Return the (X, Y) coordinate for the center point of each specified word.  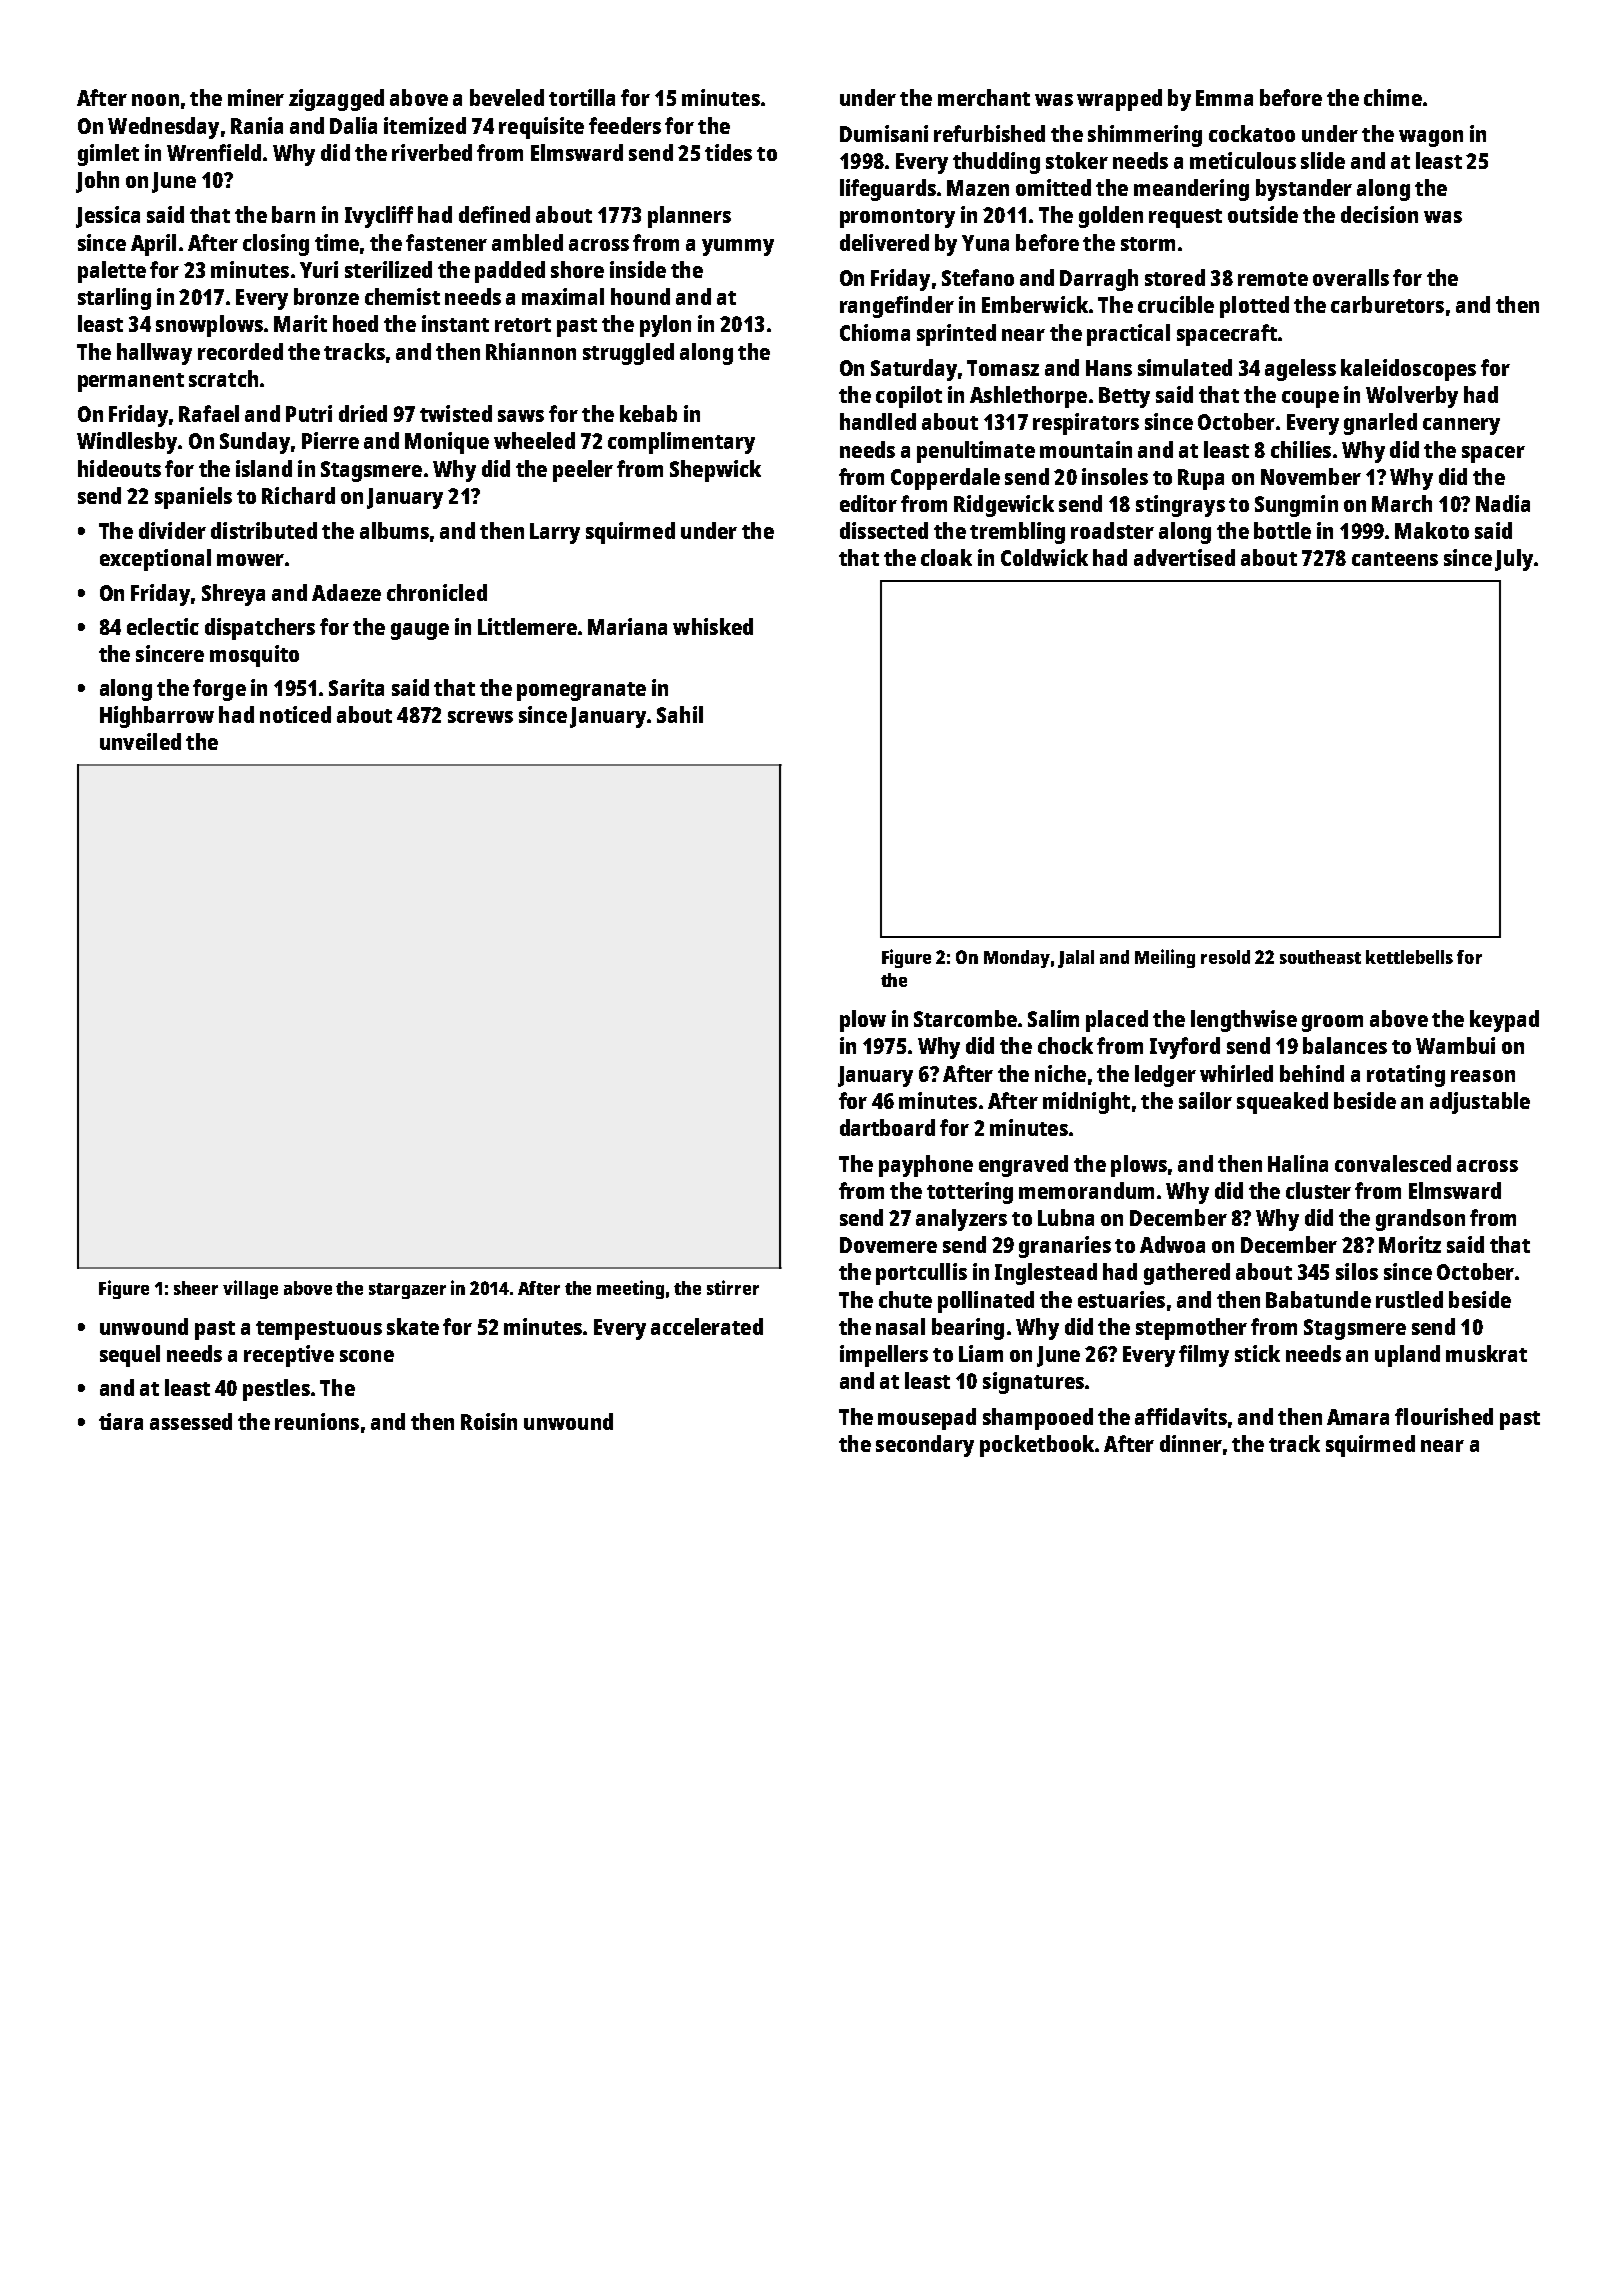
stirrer (733, 1287)
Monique (447, 443)
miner (256, 97)
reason (1483, 1076)
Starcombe (965, 1018)
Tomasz (1003, 368)
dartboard (887, 1127)
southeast (1320, 957)
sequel (130, 1356)
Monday (1017, 959)
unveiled (140, 741)
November (1311, 476)
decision (1379, 214)
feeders (625, 125)
